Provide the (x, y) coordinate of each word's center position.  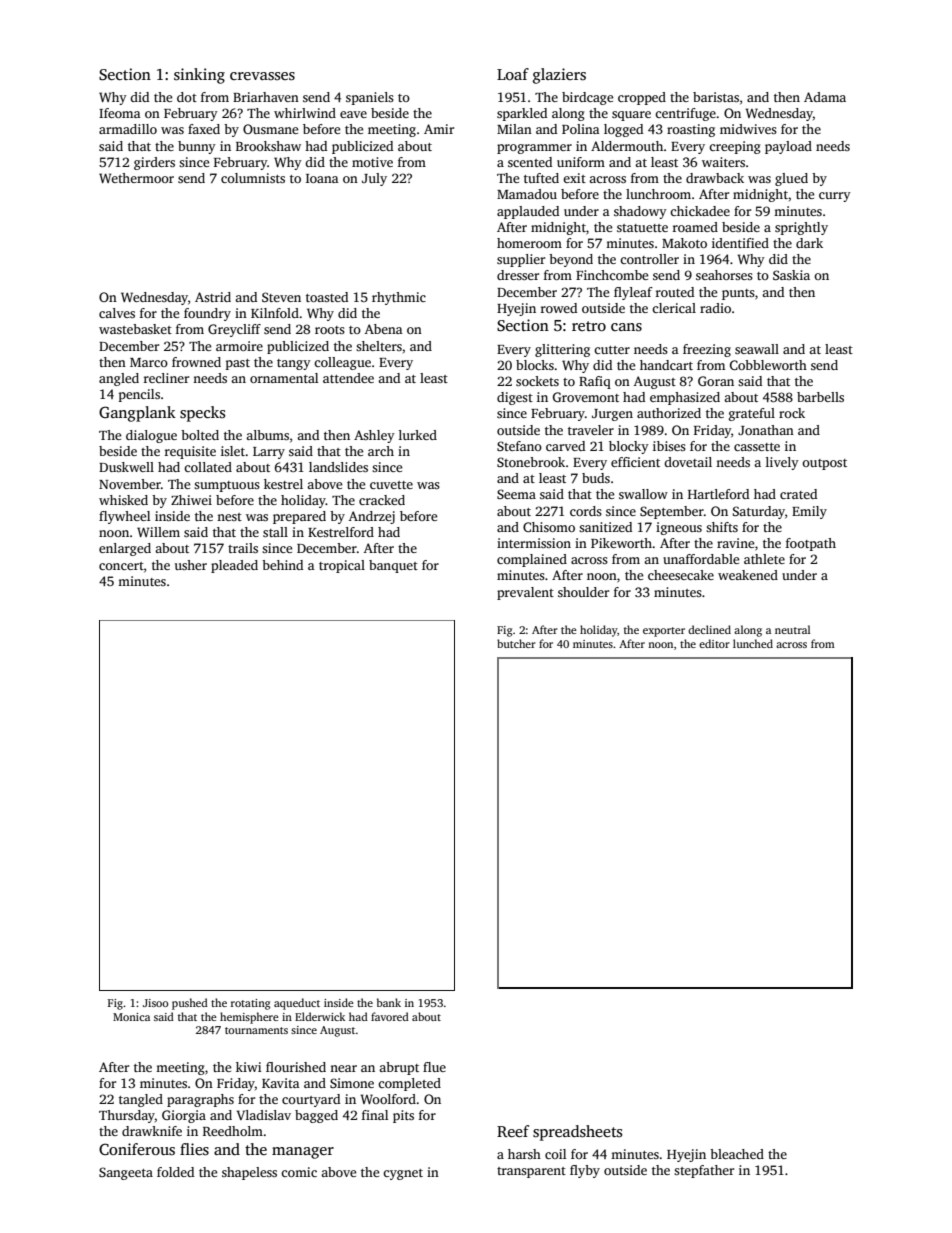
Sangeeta (126, 1173)
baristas (716, 97)
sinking (199, 76)
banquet (393, 566)
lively (782, 463)
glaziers (559, 76)
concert (121, 566)
